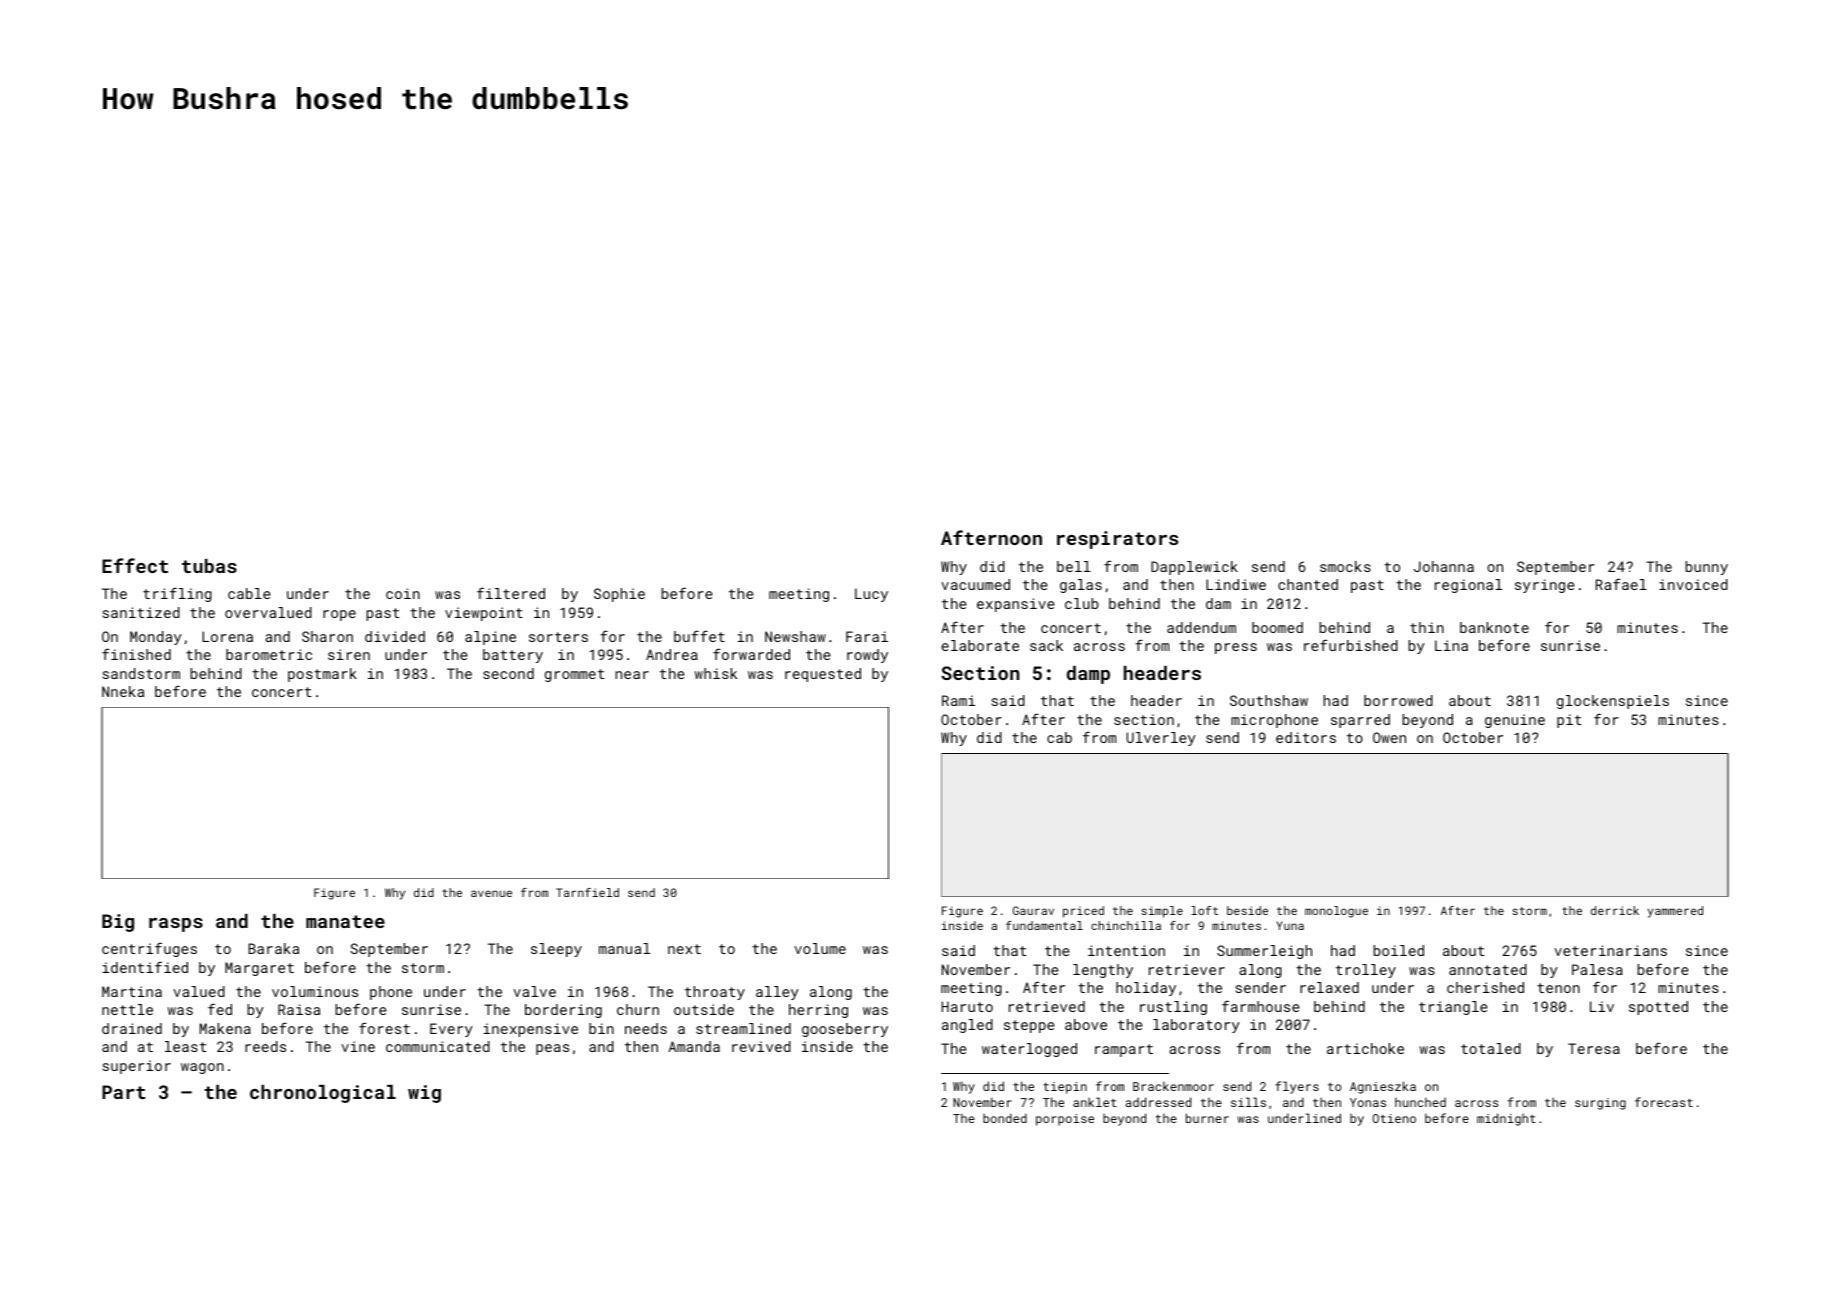  I want to click on Owen, so click(1389, 737).
